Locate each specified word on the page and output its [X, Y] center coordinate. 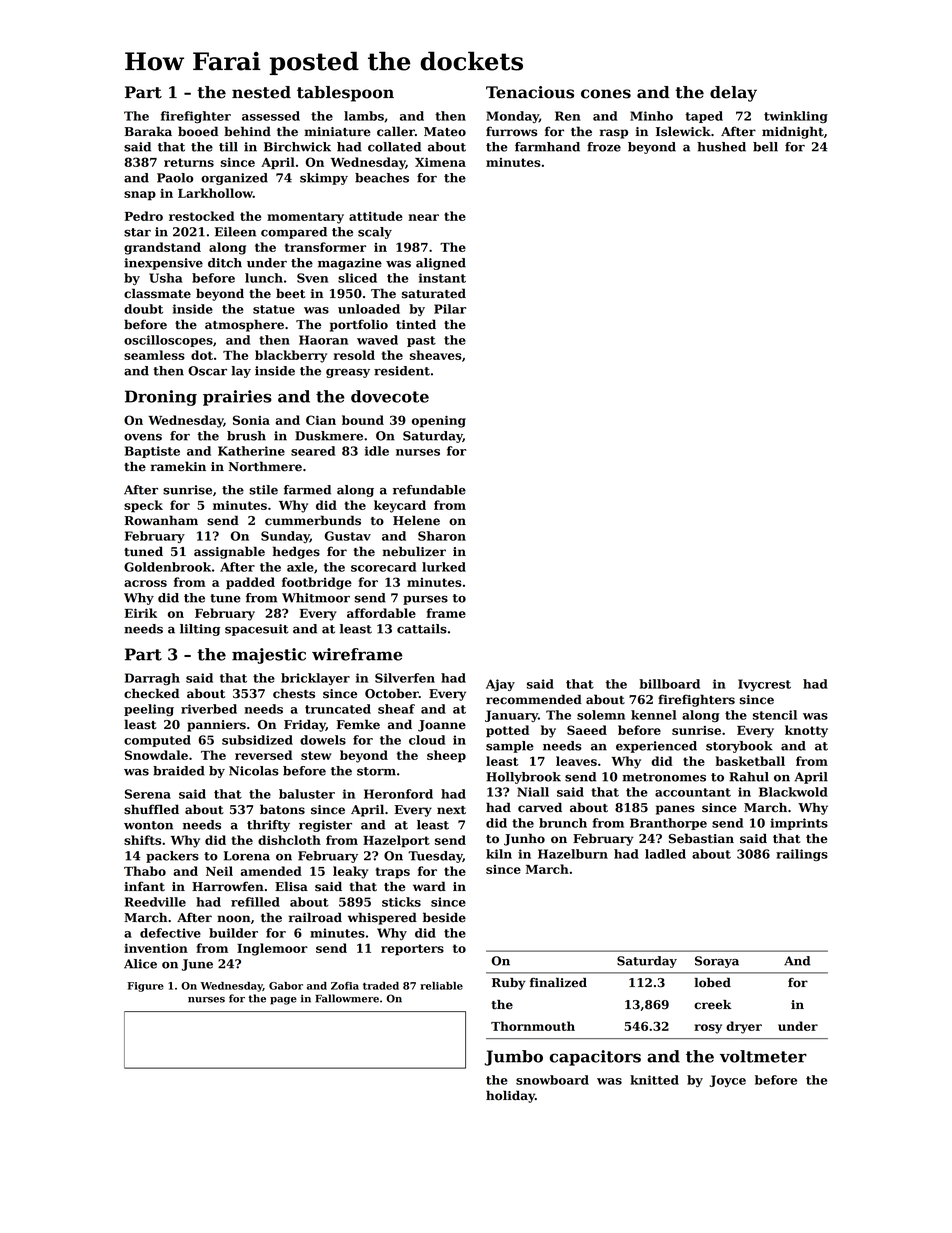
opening [439, 421]
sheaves [436, 355]
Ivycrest [764, 685]
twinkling [796, 117]
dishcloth [289, 840]
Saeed [587, 730]
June [197, 965]
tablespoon [345, 94]
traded [381, 986]
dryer [744, 1027]
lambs [364, 116]
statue [274, 309]
